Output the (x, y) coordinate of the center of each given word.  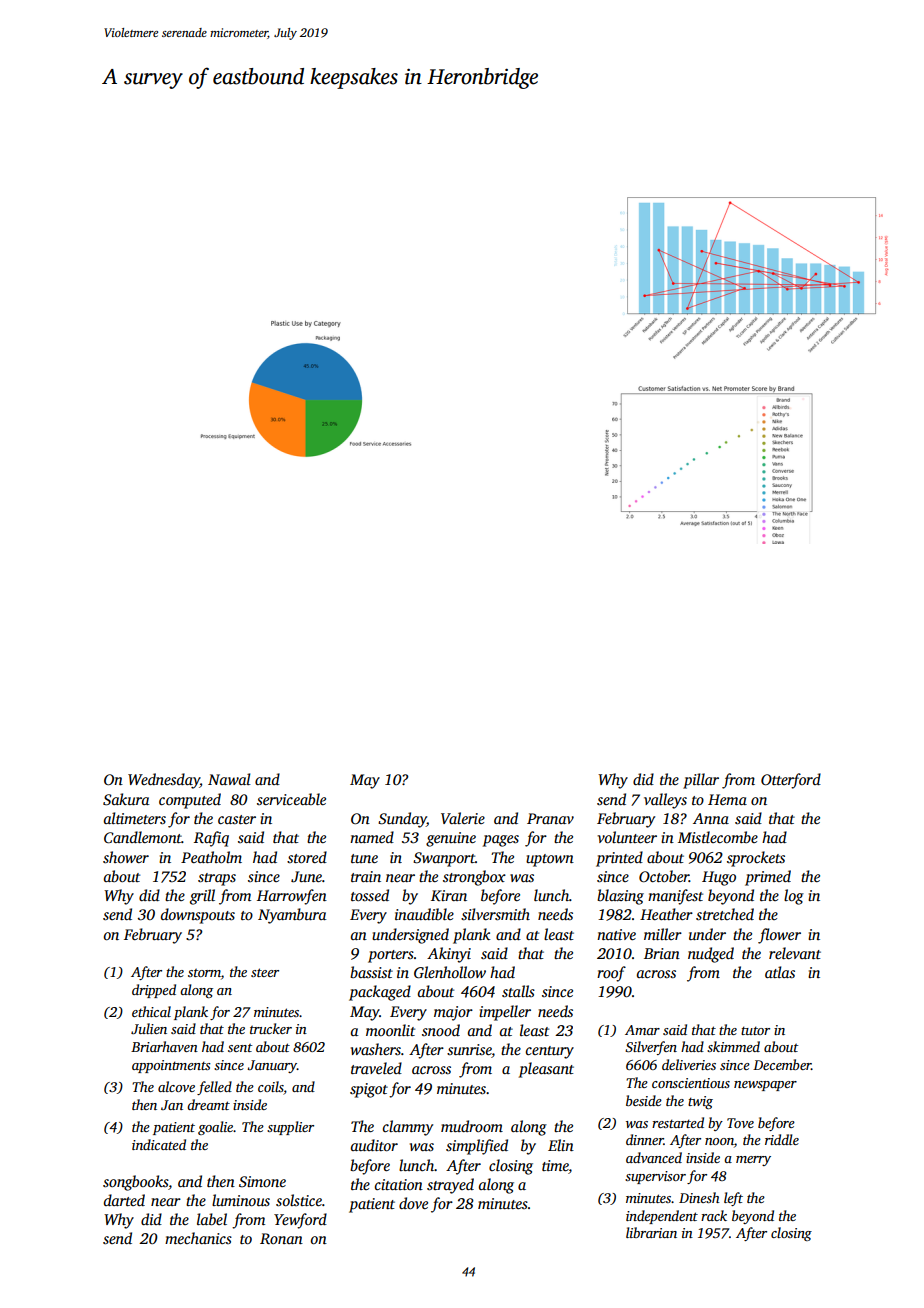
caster (237, 819)
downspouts (198, 916)
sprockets (756, 859)
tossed (370, 895)
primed (768, 878)
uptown (550, 860)
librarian (651, 1232)
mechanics (198, 1238)
